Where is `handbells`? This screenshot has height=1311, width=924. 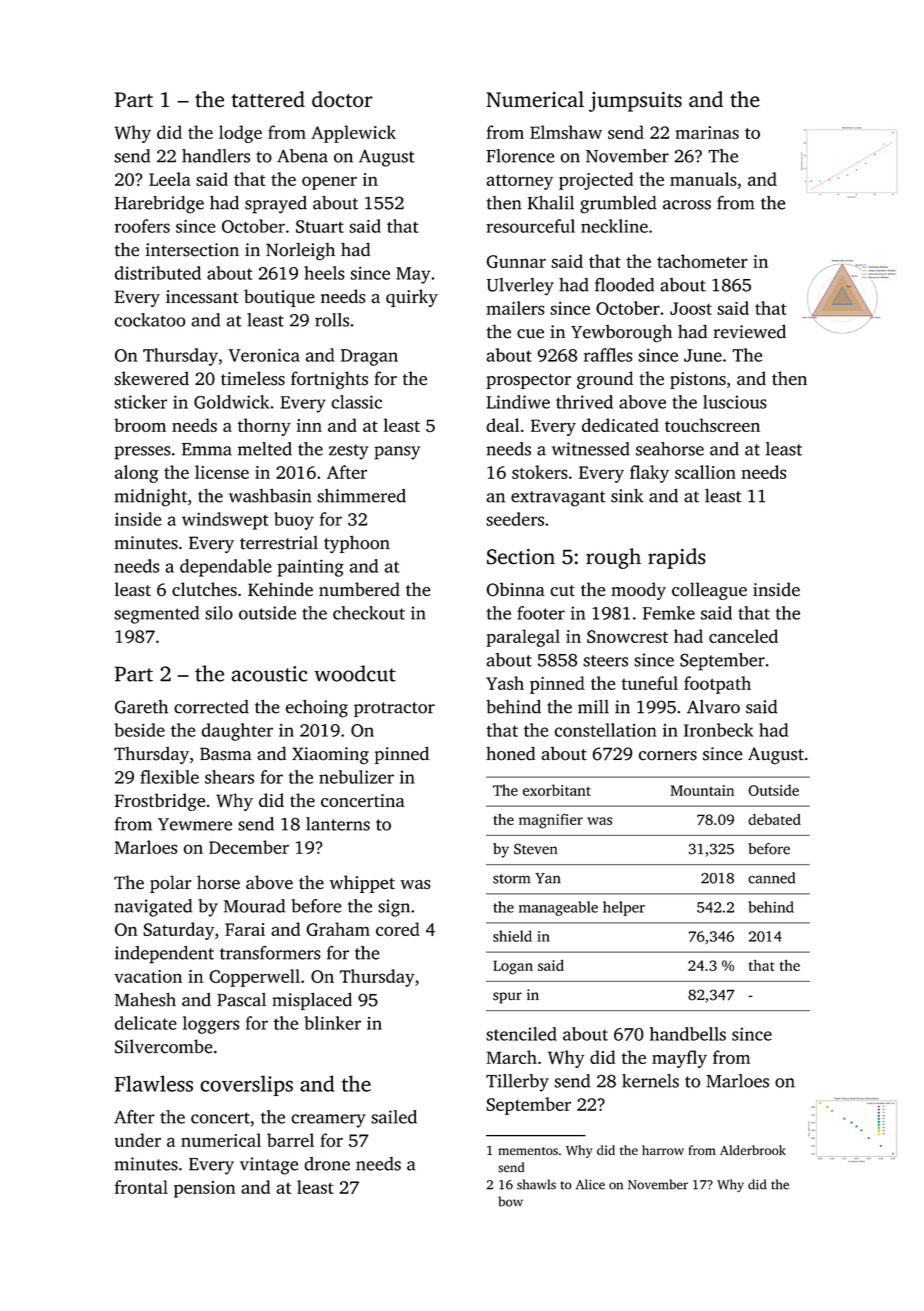
handbells is located at coordinates (688, 1034).
